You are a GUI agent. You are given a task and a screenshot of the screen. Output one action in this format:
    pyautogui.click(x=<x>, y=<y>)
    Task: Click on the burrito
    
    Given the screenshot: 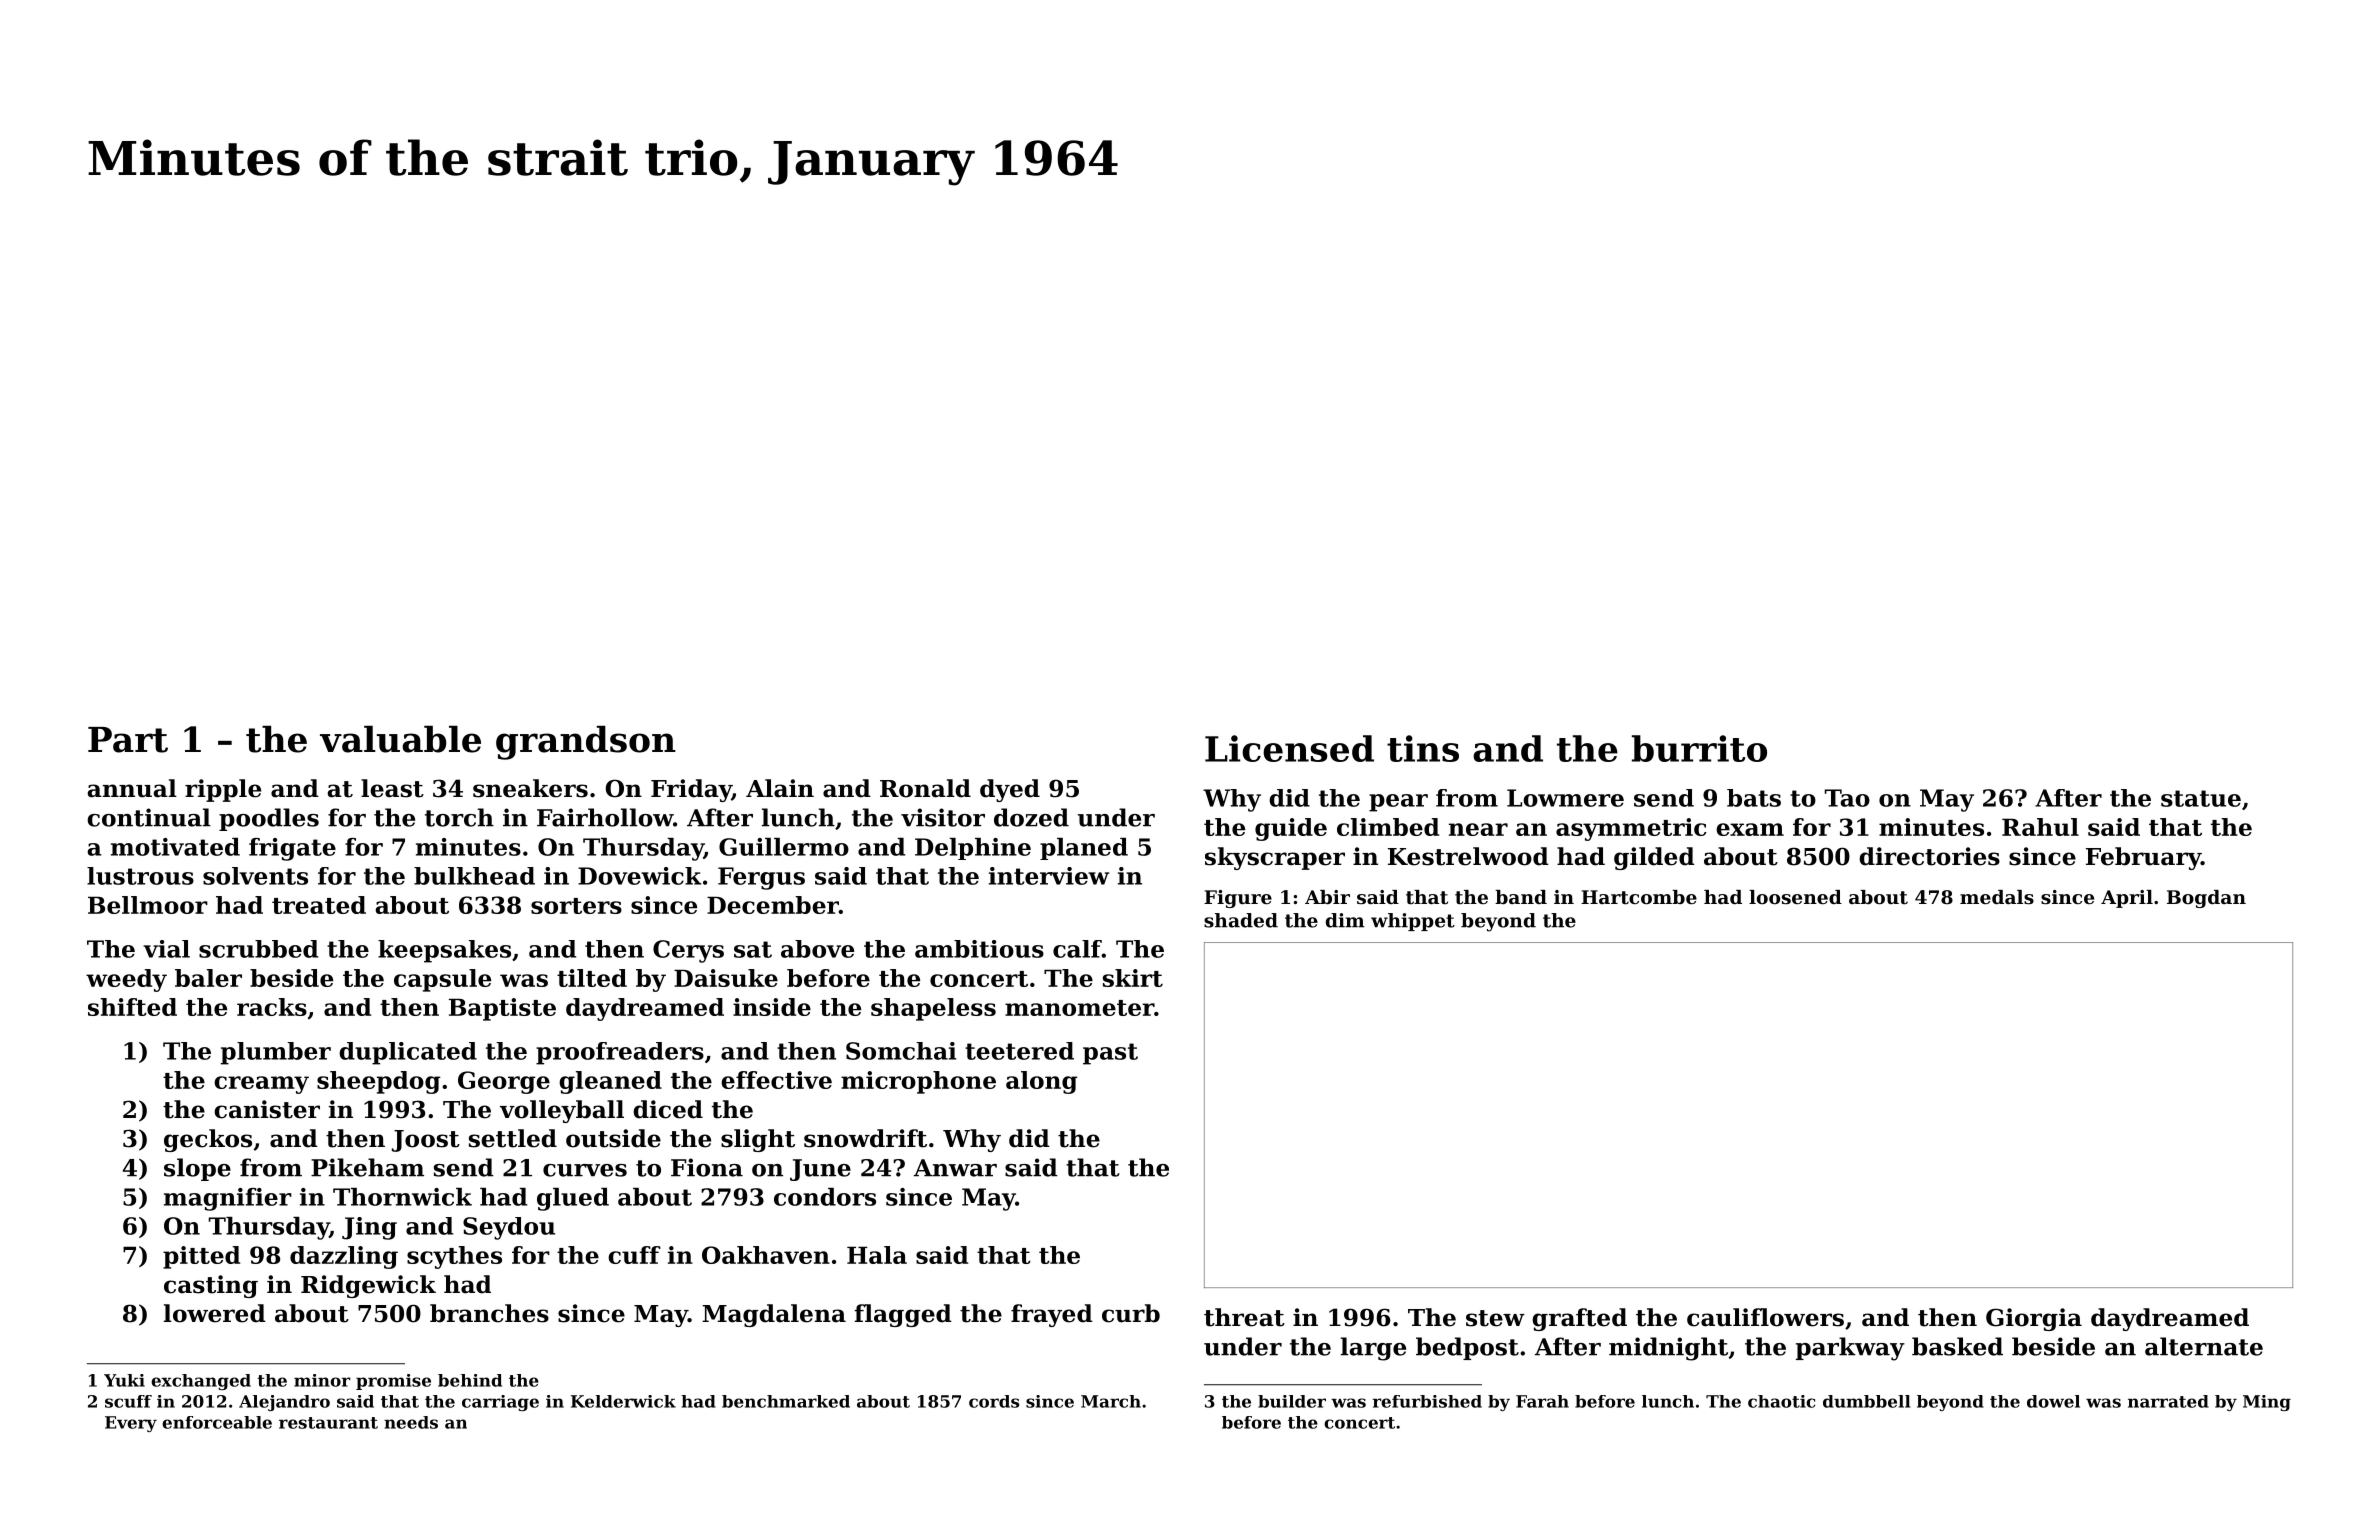 What is the action you would take?
    pyautogui.click(x=1699, y=748)
